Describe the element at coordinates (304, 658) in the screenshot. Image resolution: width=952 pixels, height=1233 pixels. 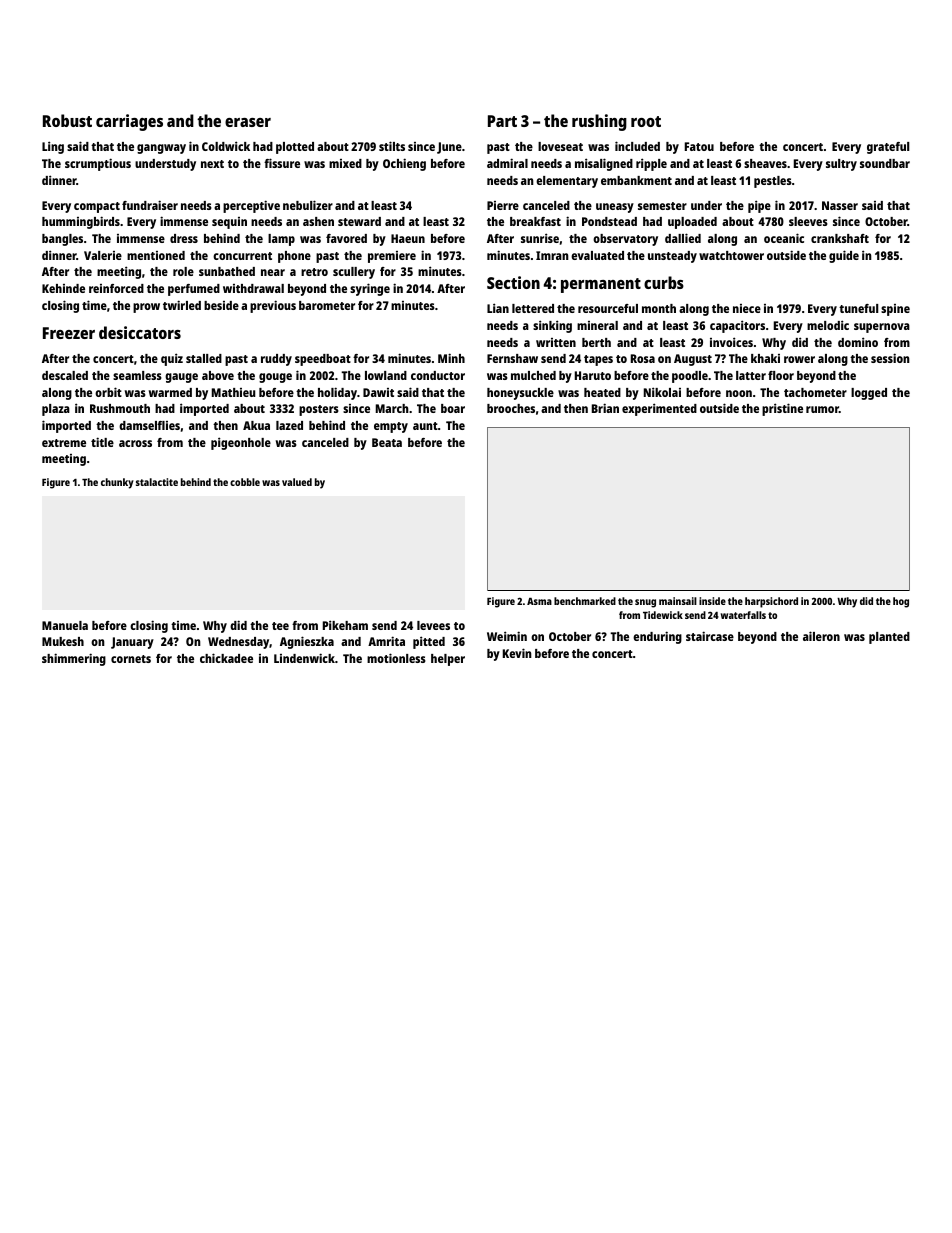
I see `Lindenwick` at that location.
